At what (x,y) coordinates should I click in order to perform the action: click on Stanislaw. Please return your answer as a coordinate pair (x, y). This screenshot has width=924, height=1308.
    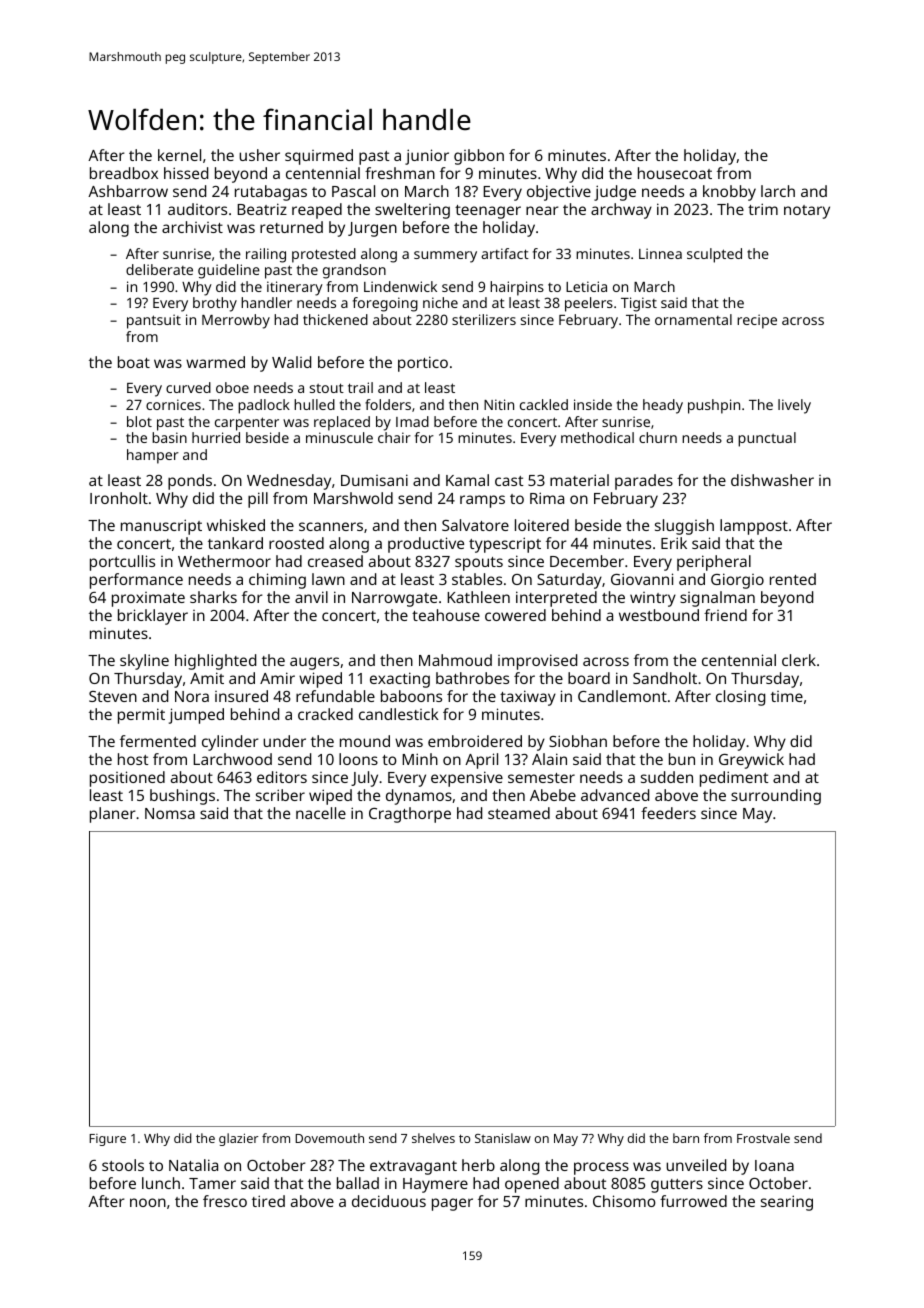
    Looking at the image, I should click on (503, 1138).
